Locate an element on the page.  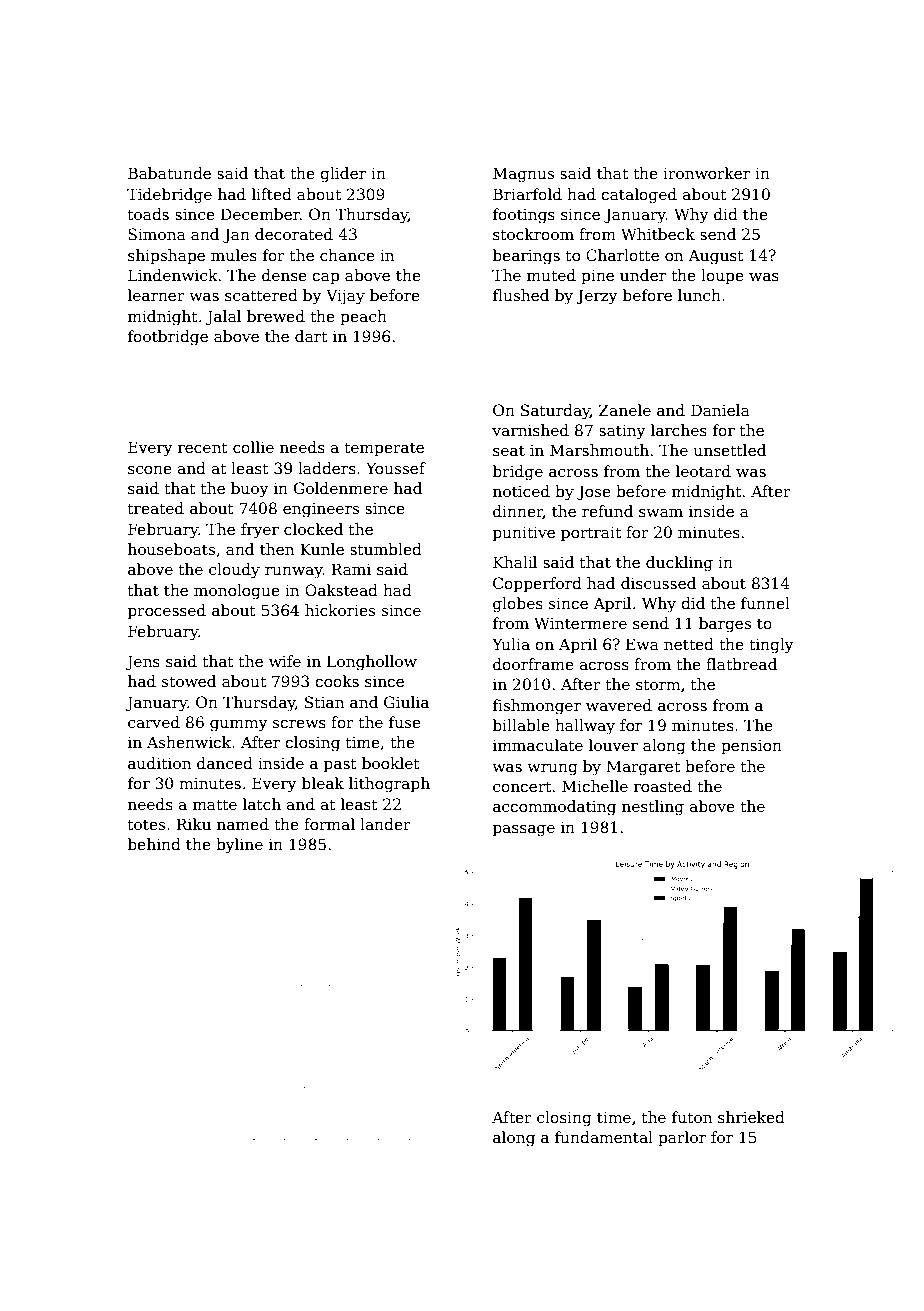
lander is located at coordinates (385, 824).
